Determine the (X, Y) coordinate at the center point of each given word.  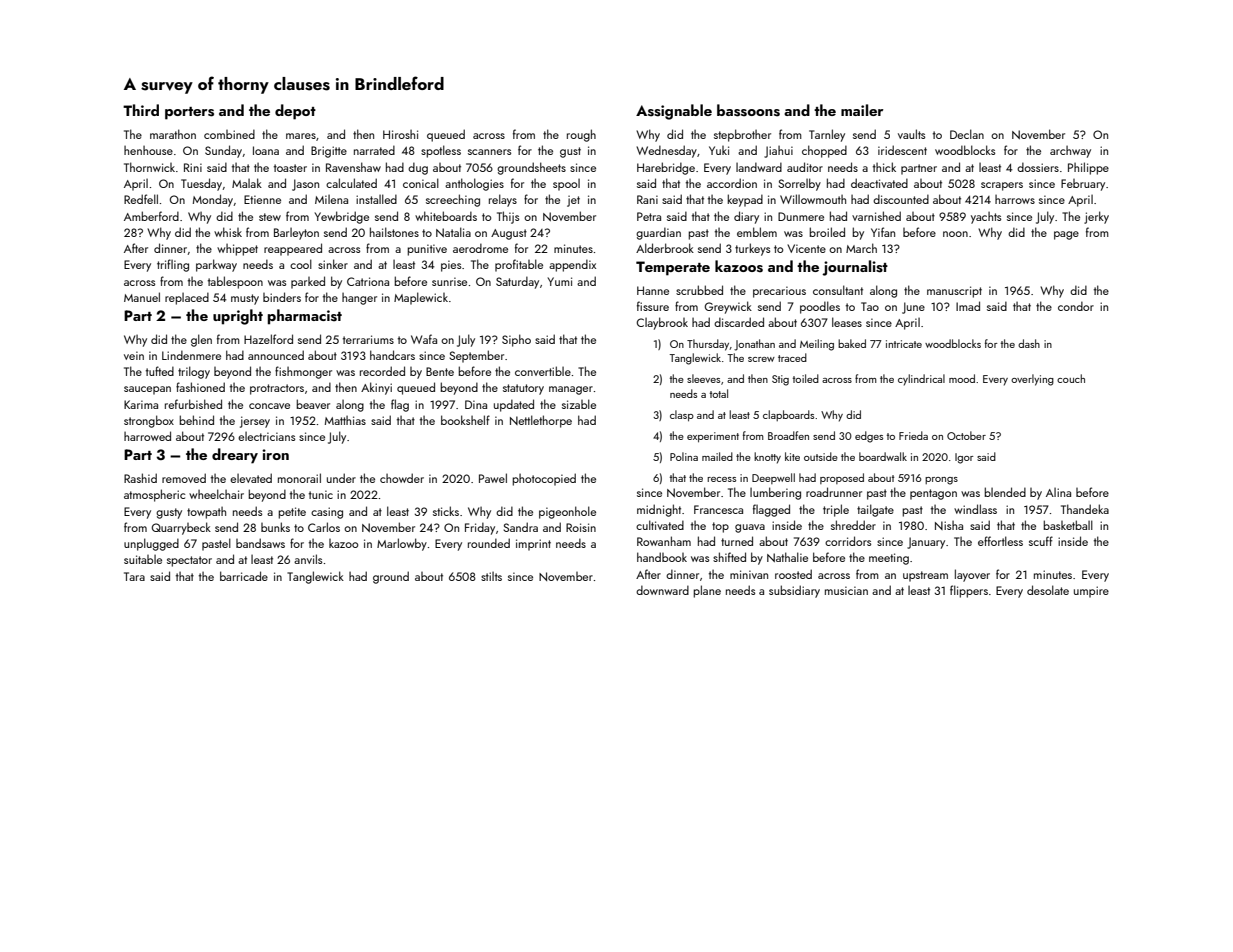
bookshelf (465, 420)
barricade (244, 576)
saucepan (147, 390)
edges (869, 437)
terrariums (368, 339)
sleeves (703, 378)
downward (662, 590)
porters (189, 113)
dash (1029, 343)
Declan (967, 134)
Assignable (674, 112)
